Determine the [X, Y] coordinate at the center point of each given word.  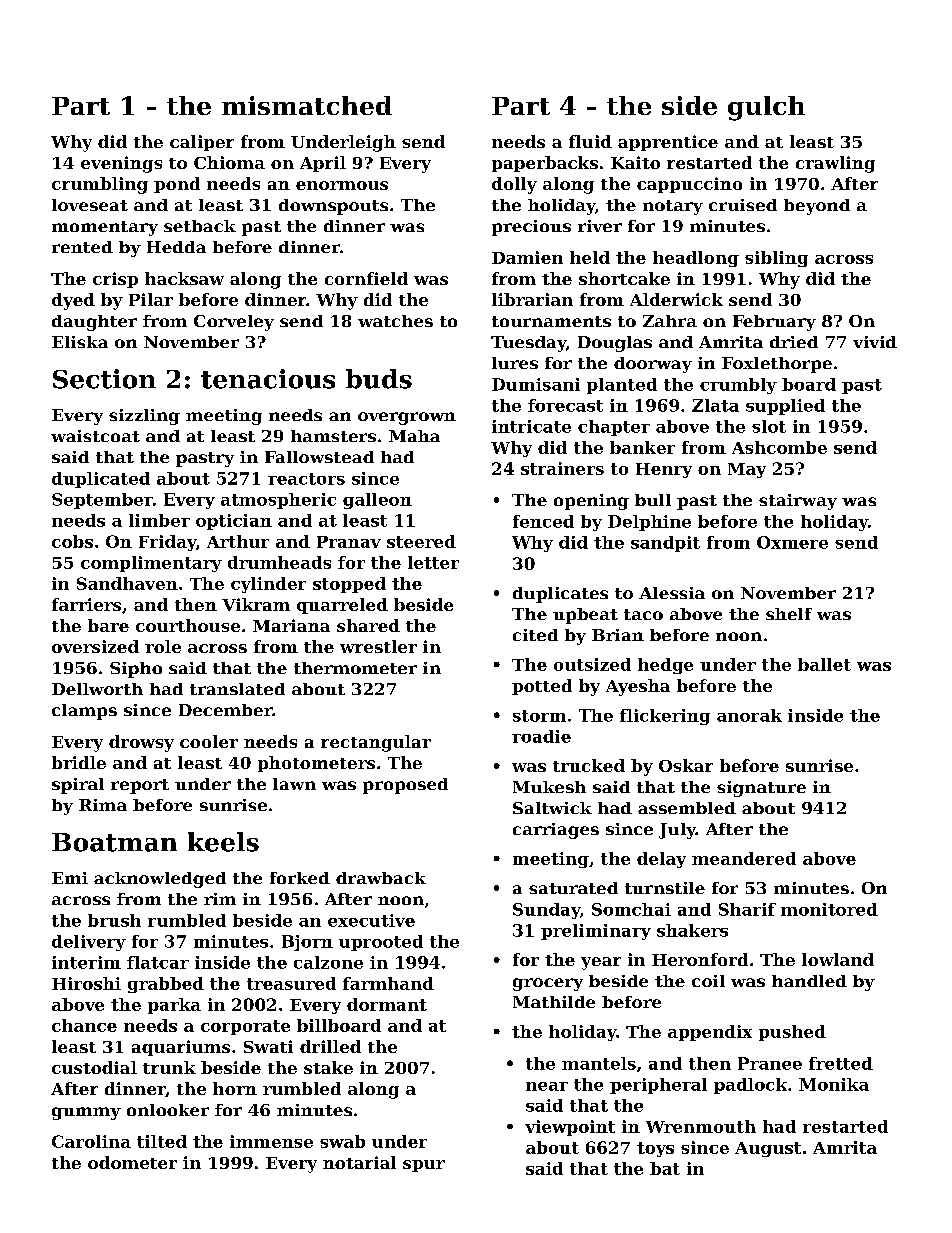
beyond [817, 207]
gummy [86, 1113]
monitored [829, 909]
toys [655, 1149]
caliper [202, 143]
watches [395, 321]
